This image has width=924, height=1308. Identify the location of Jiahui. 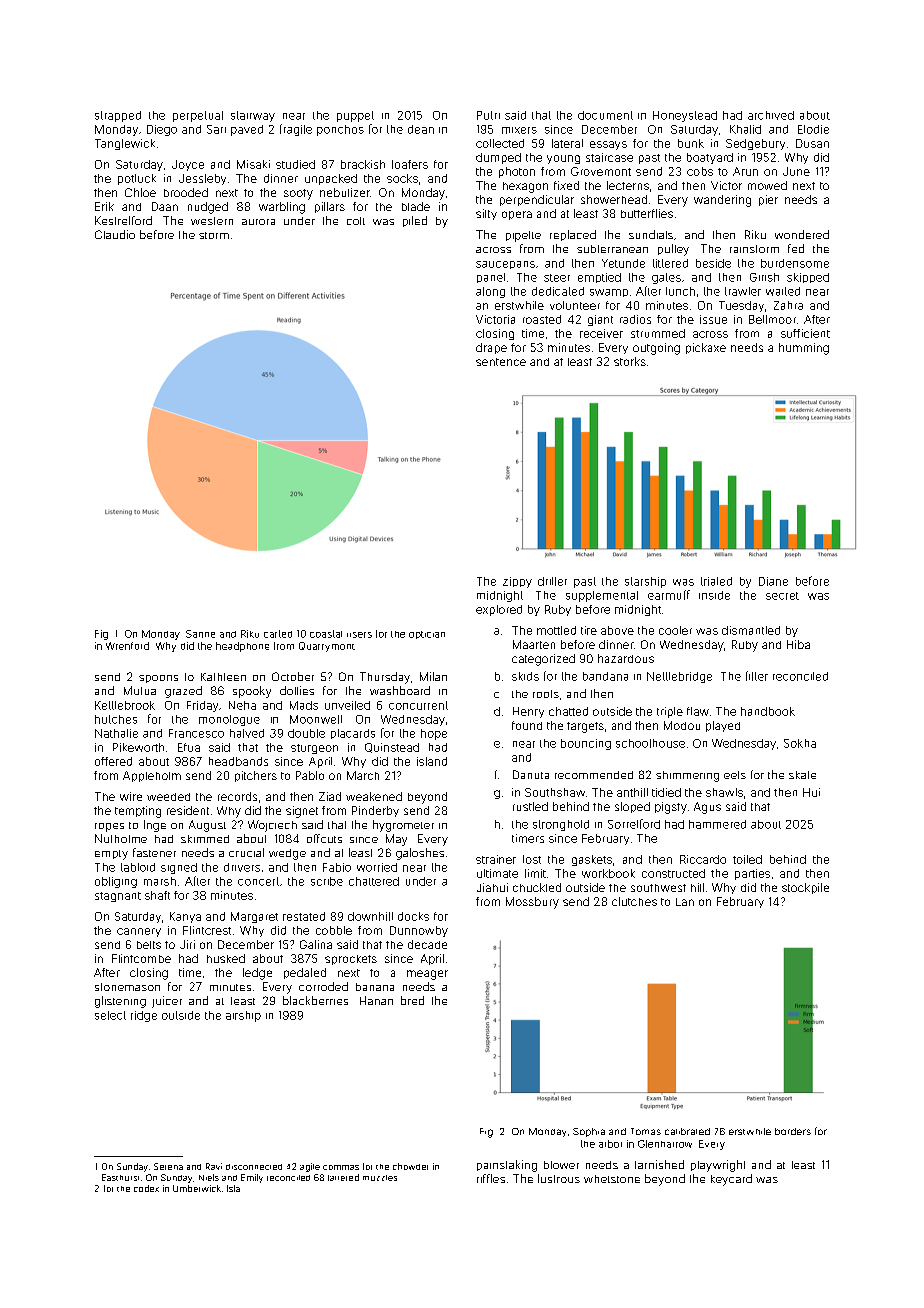
(492, 887).
